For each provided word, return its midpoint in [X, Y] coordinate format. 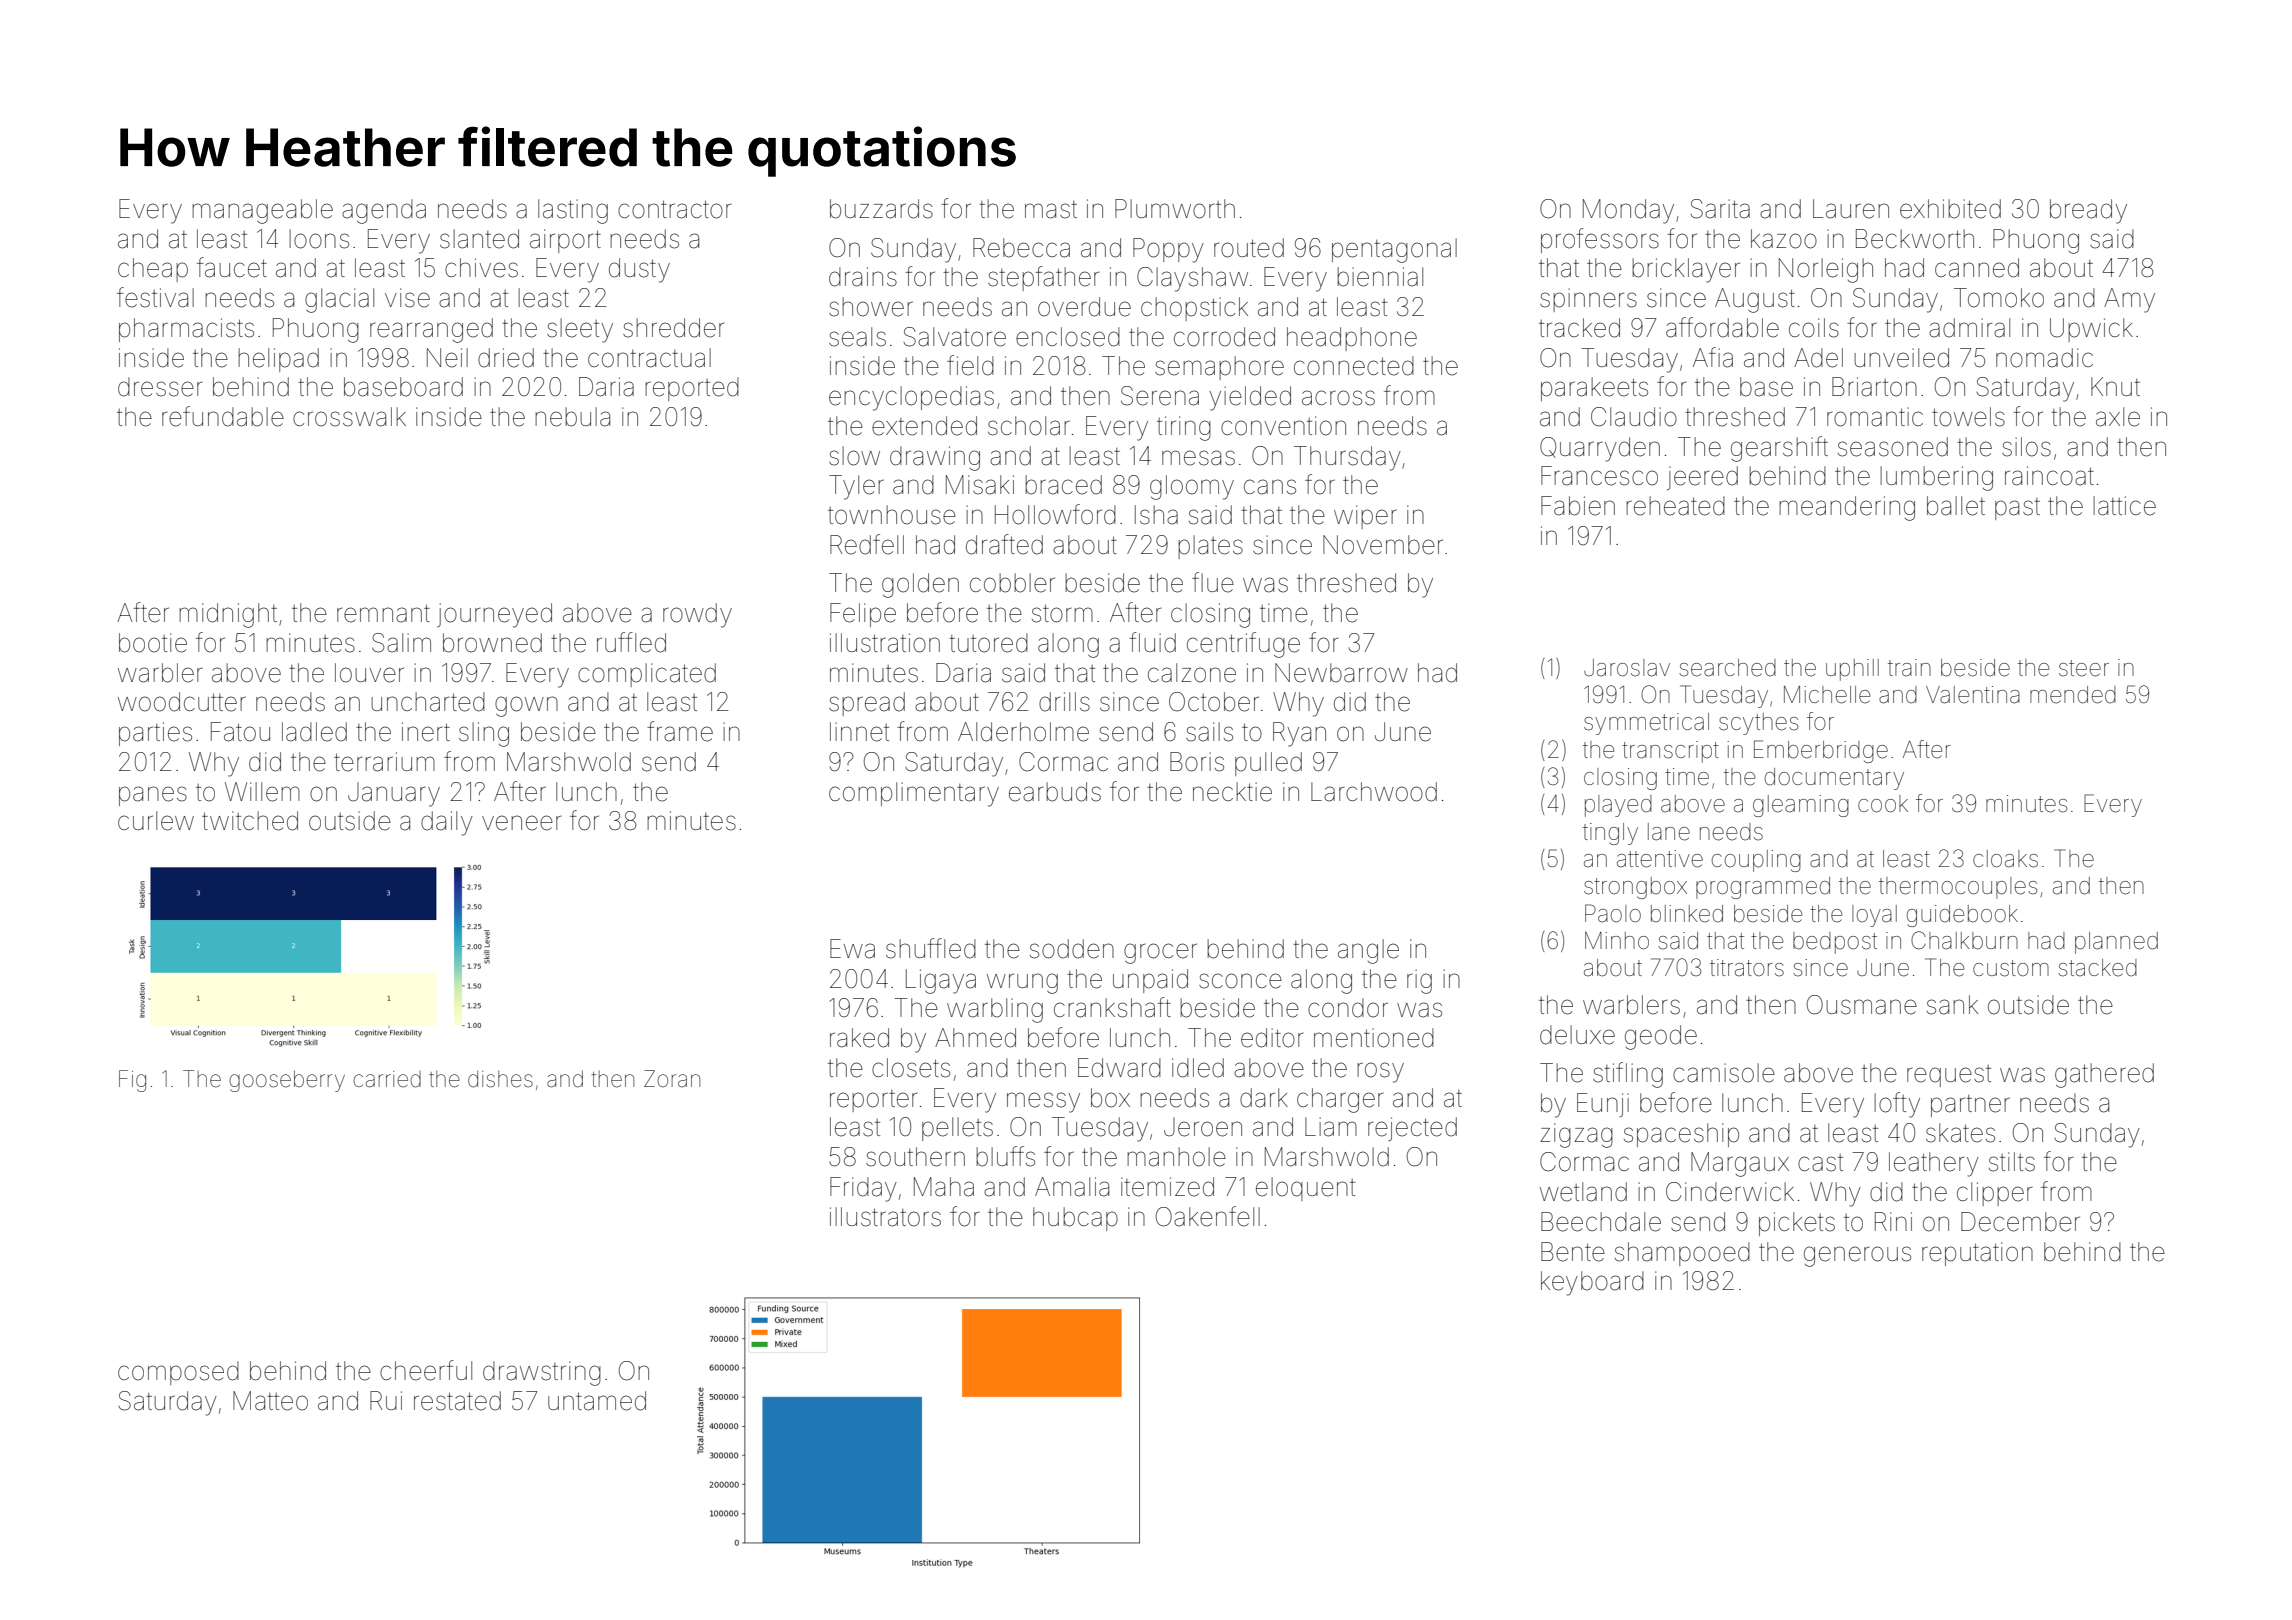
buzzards [881, 209]
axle [2118, 417]
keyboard [1592, 1283]
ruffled [631, 642]
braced [1063, 485]
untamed [597, 1401]
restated [457, 1401]
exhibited [1950, 209]
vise [407, 298]
